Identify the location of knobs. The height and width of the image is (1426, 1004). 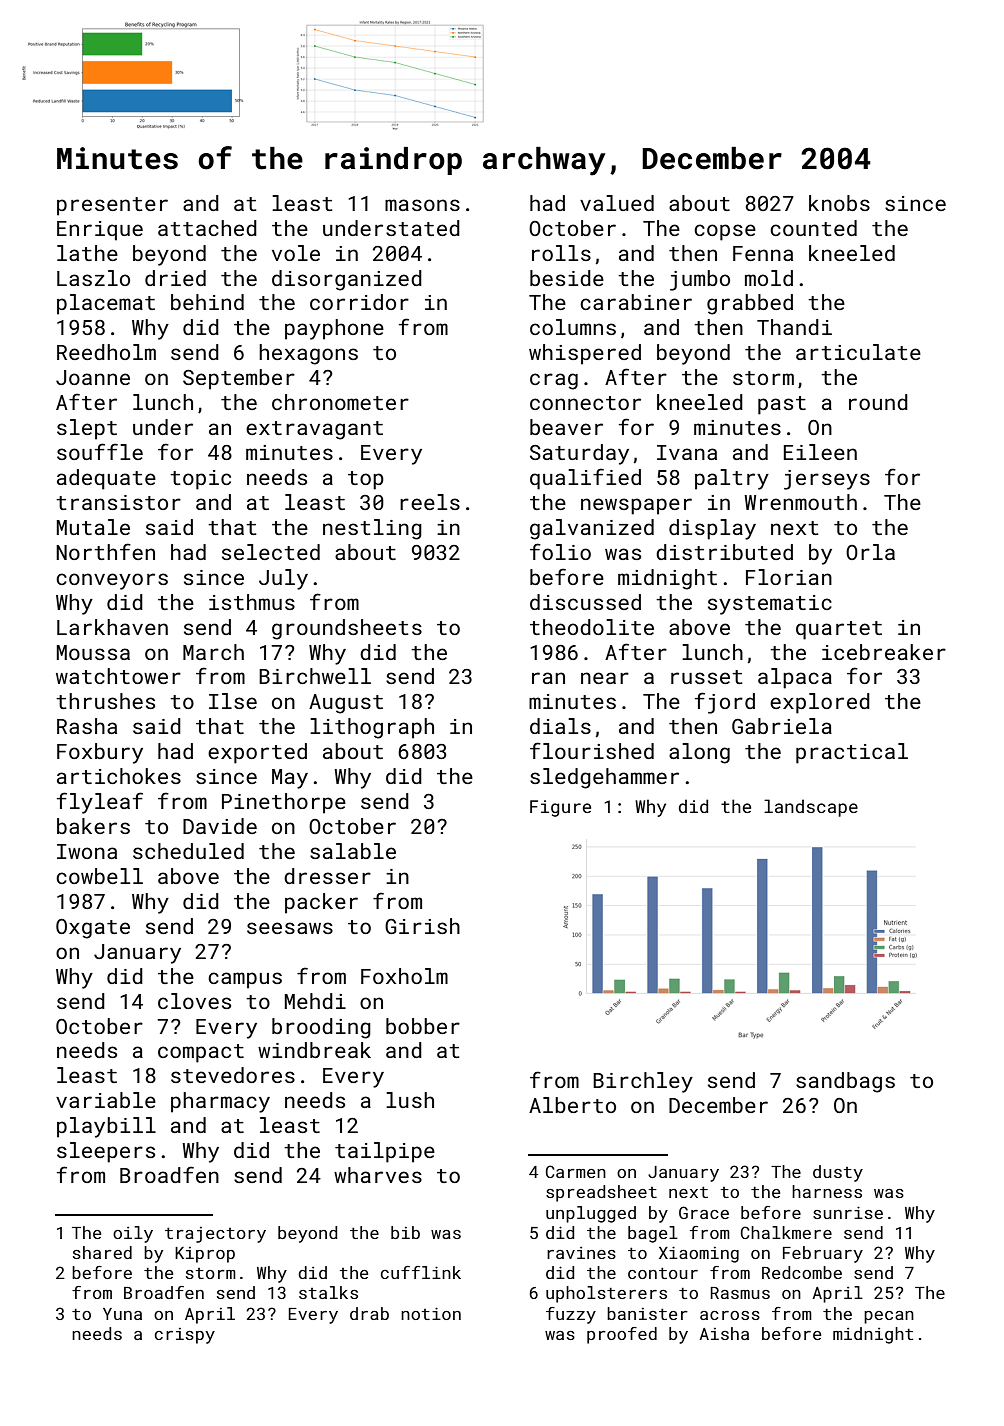
(839, 203).
